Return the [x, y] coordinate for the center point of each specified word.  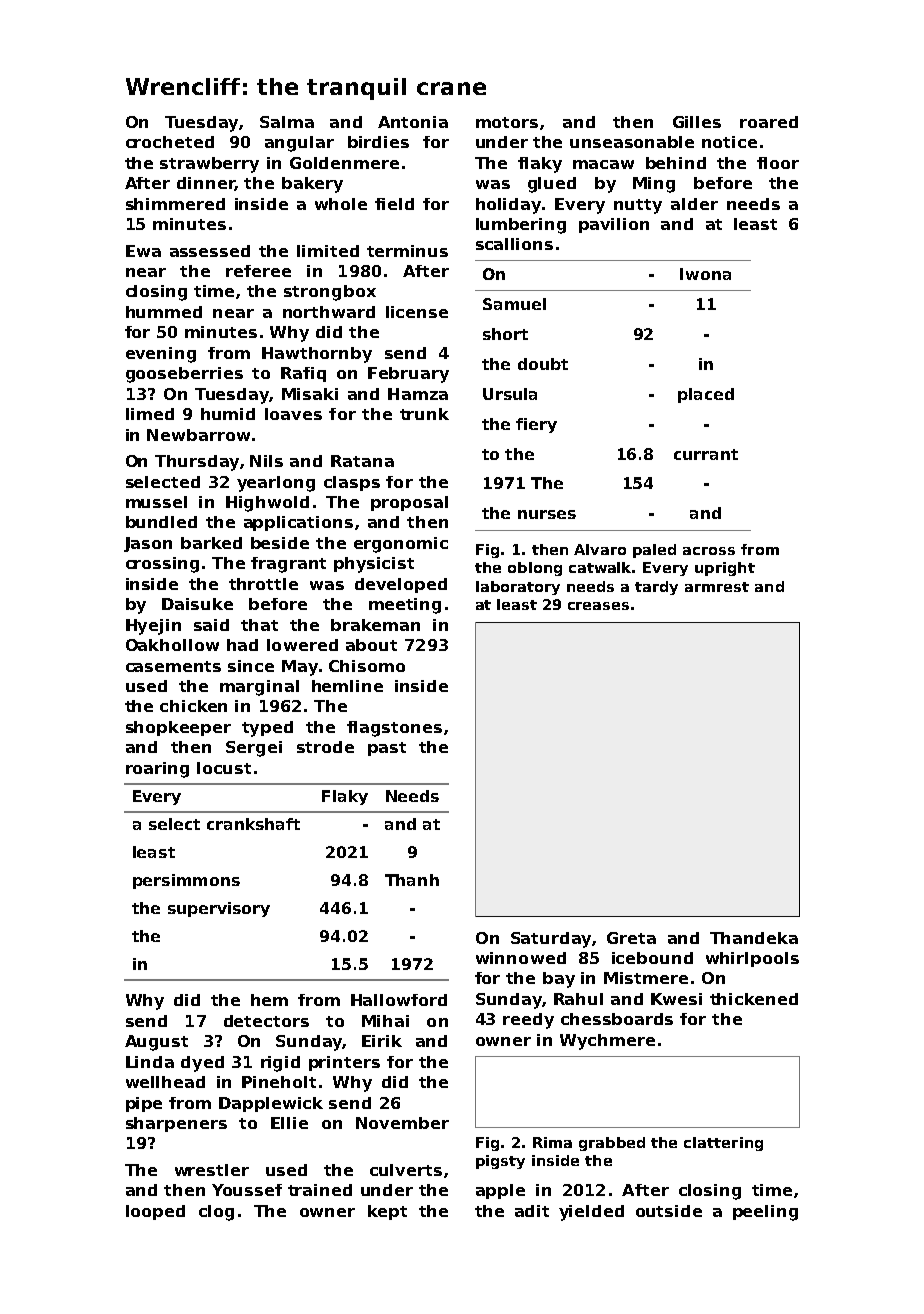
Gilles [697, 122]
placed [706, 395]
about [371, 645]
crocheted [170, 142]
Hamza [418, 394]
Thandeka [754, 938]
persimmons [186, 881]
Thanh [412, 880]
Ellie [289, 1123]
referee [258, 271]
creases [598, 606]
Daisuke [197, 604]
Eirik [382, 1041]
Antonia [413, 122]
